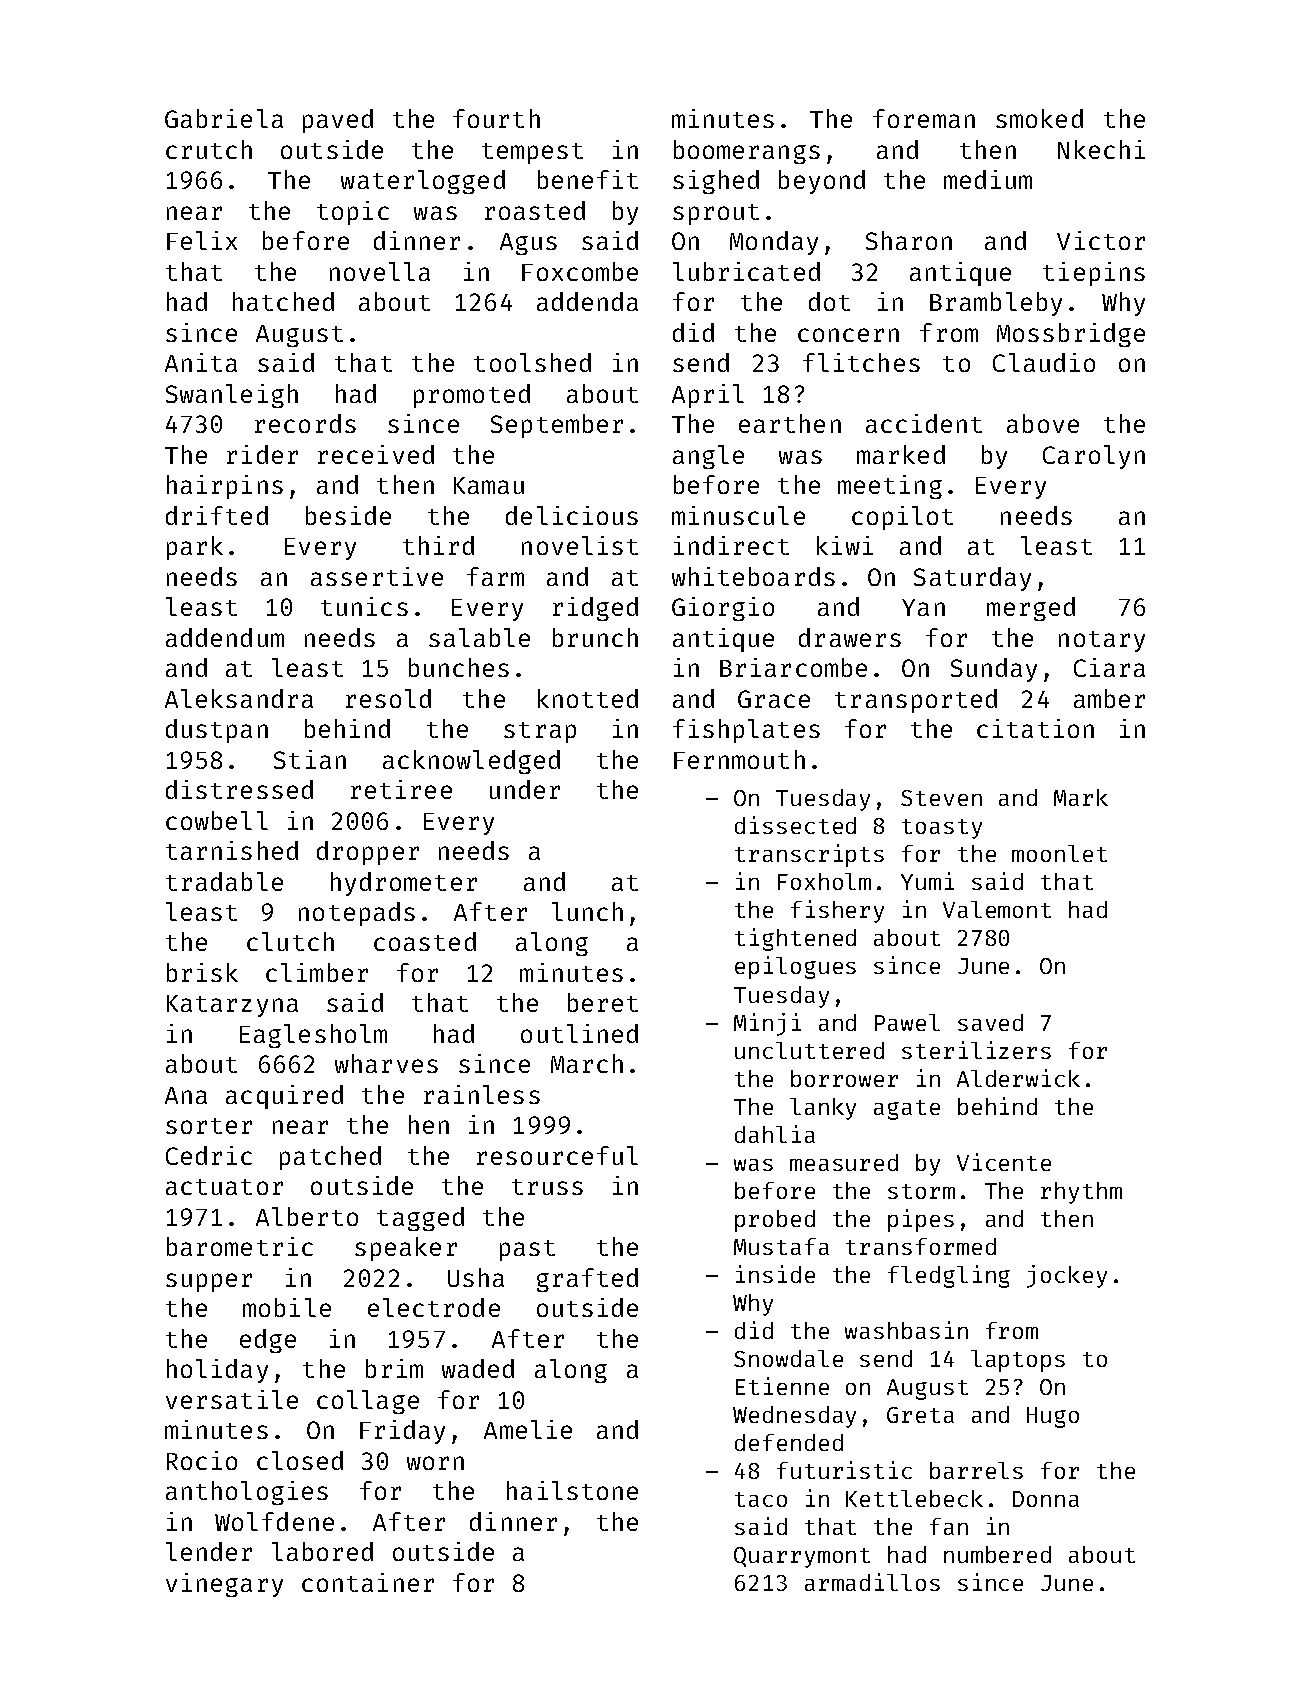 Image resolution: width=1312 pixels, height=1698 pixels. I want to click on received, so click(376, 454).
